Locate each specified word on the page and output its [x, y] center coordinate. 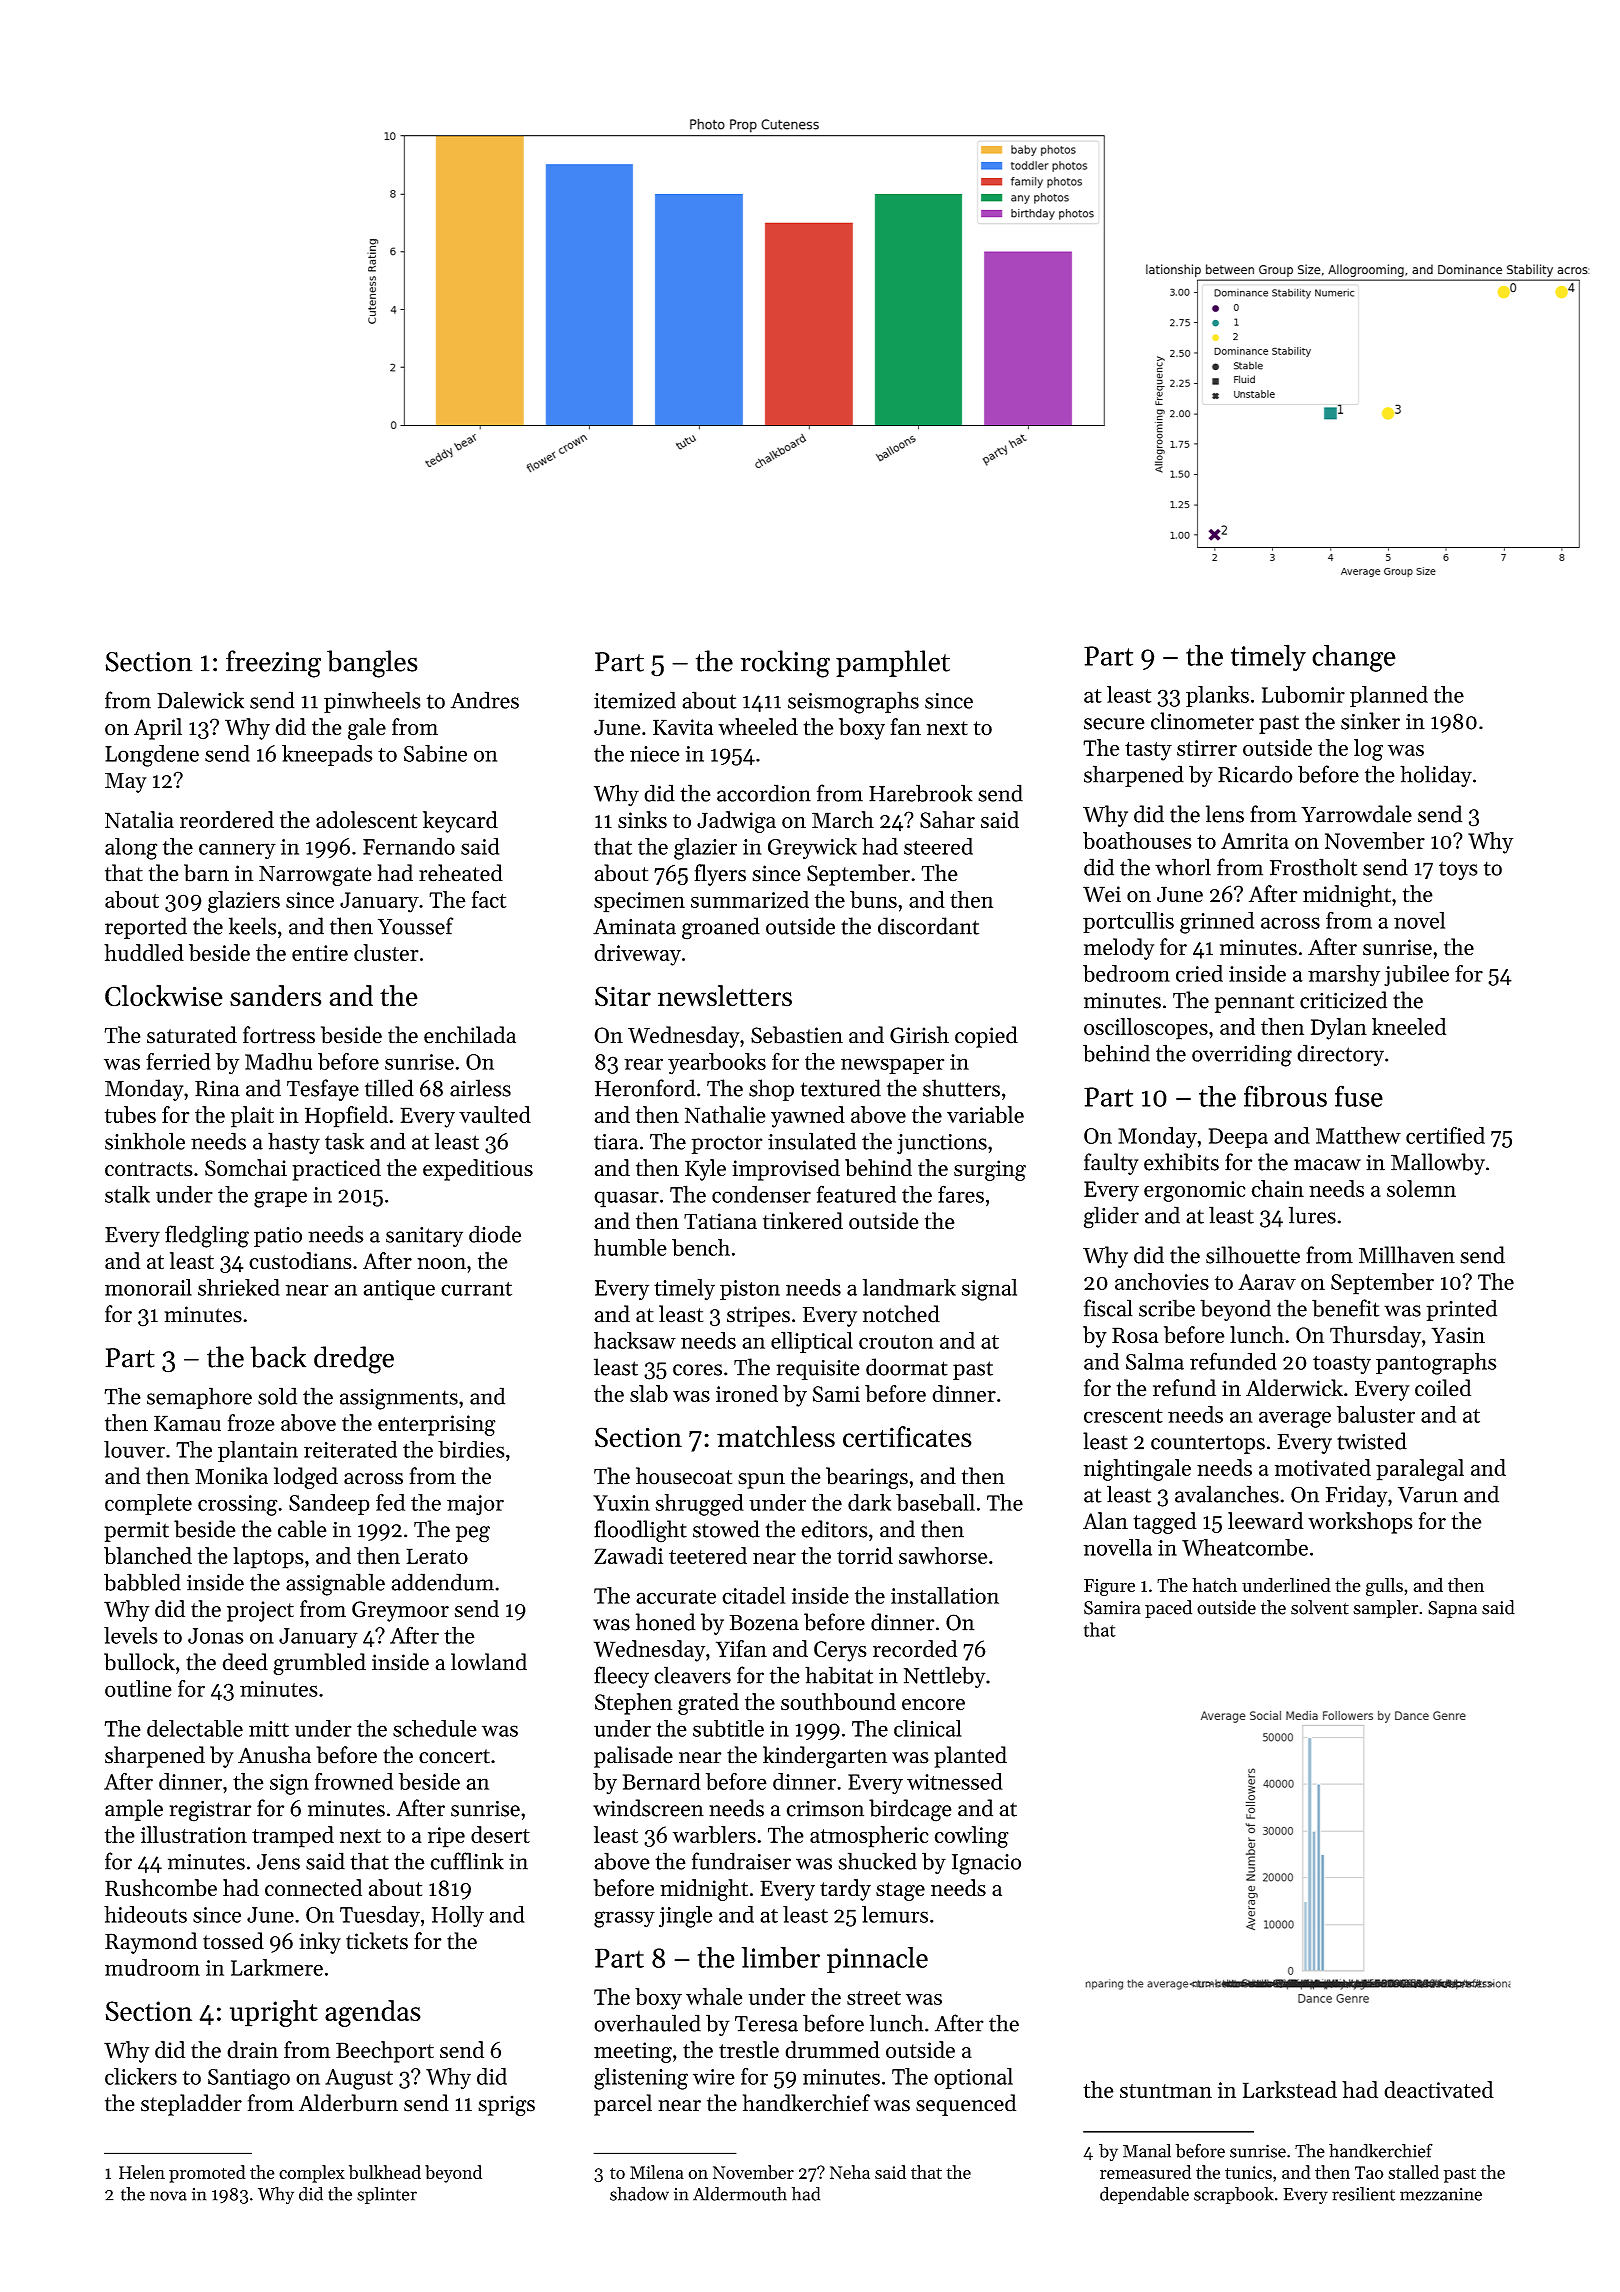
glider [1111, 1217]
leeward [1266, 1521]
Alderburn [348, 2103]
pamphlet [893, 663]
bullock [139, 1662]
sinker [1370, 721]
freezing [273, 664]
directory [1340, 1055]
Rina [217, 1089]
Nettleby [945, 1677]
